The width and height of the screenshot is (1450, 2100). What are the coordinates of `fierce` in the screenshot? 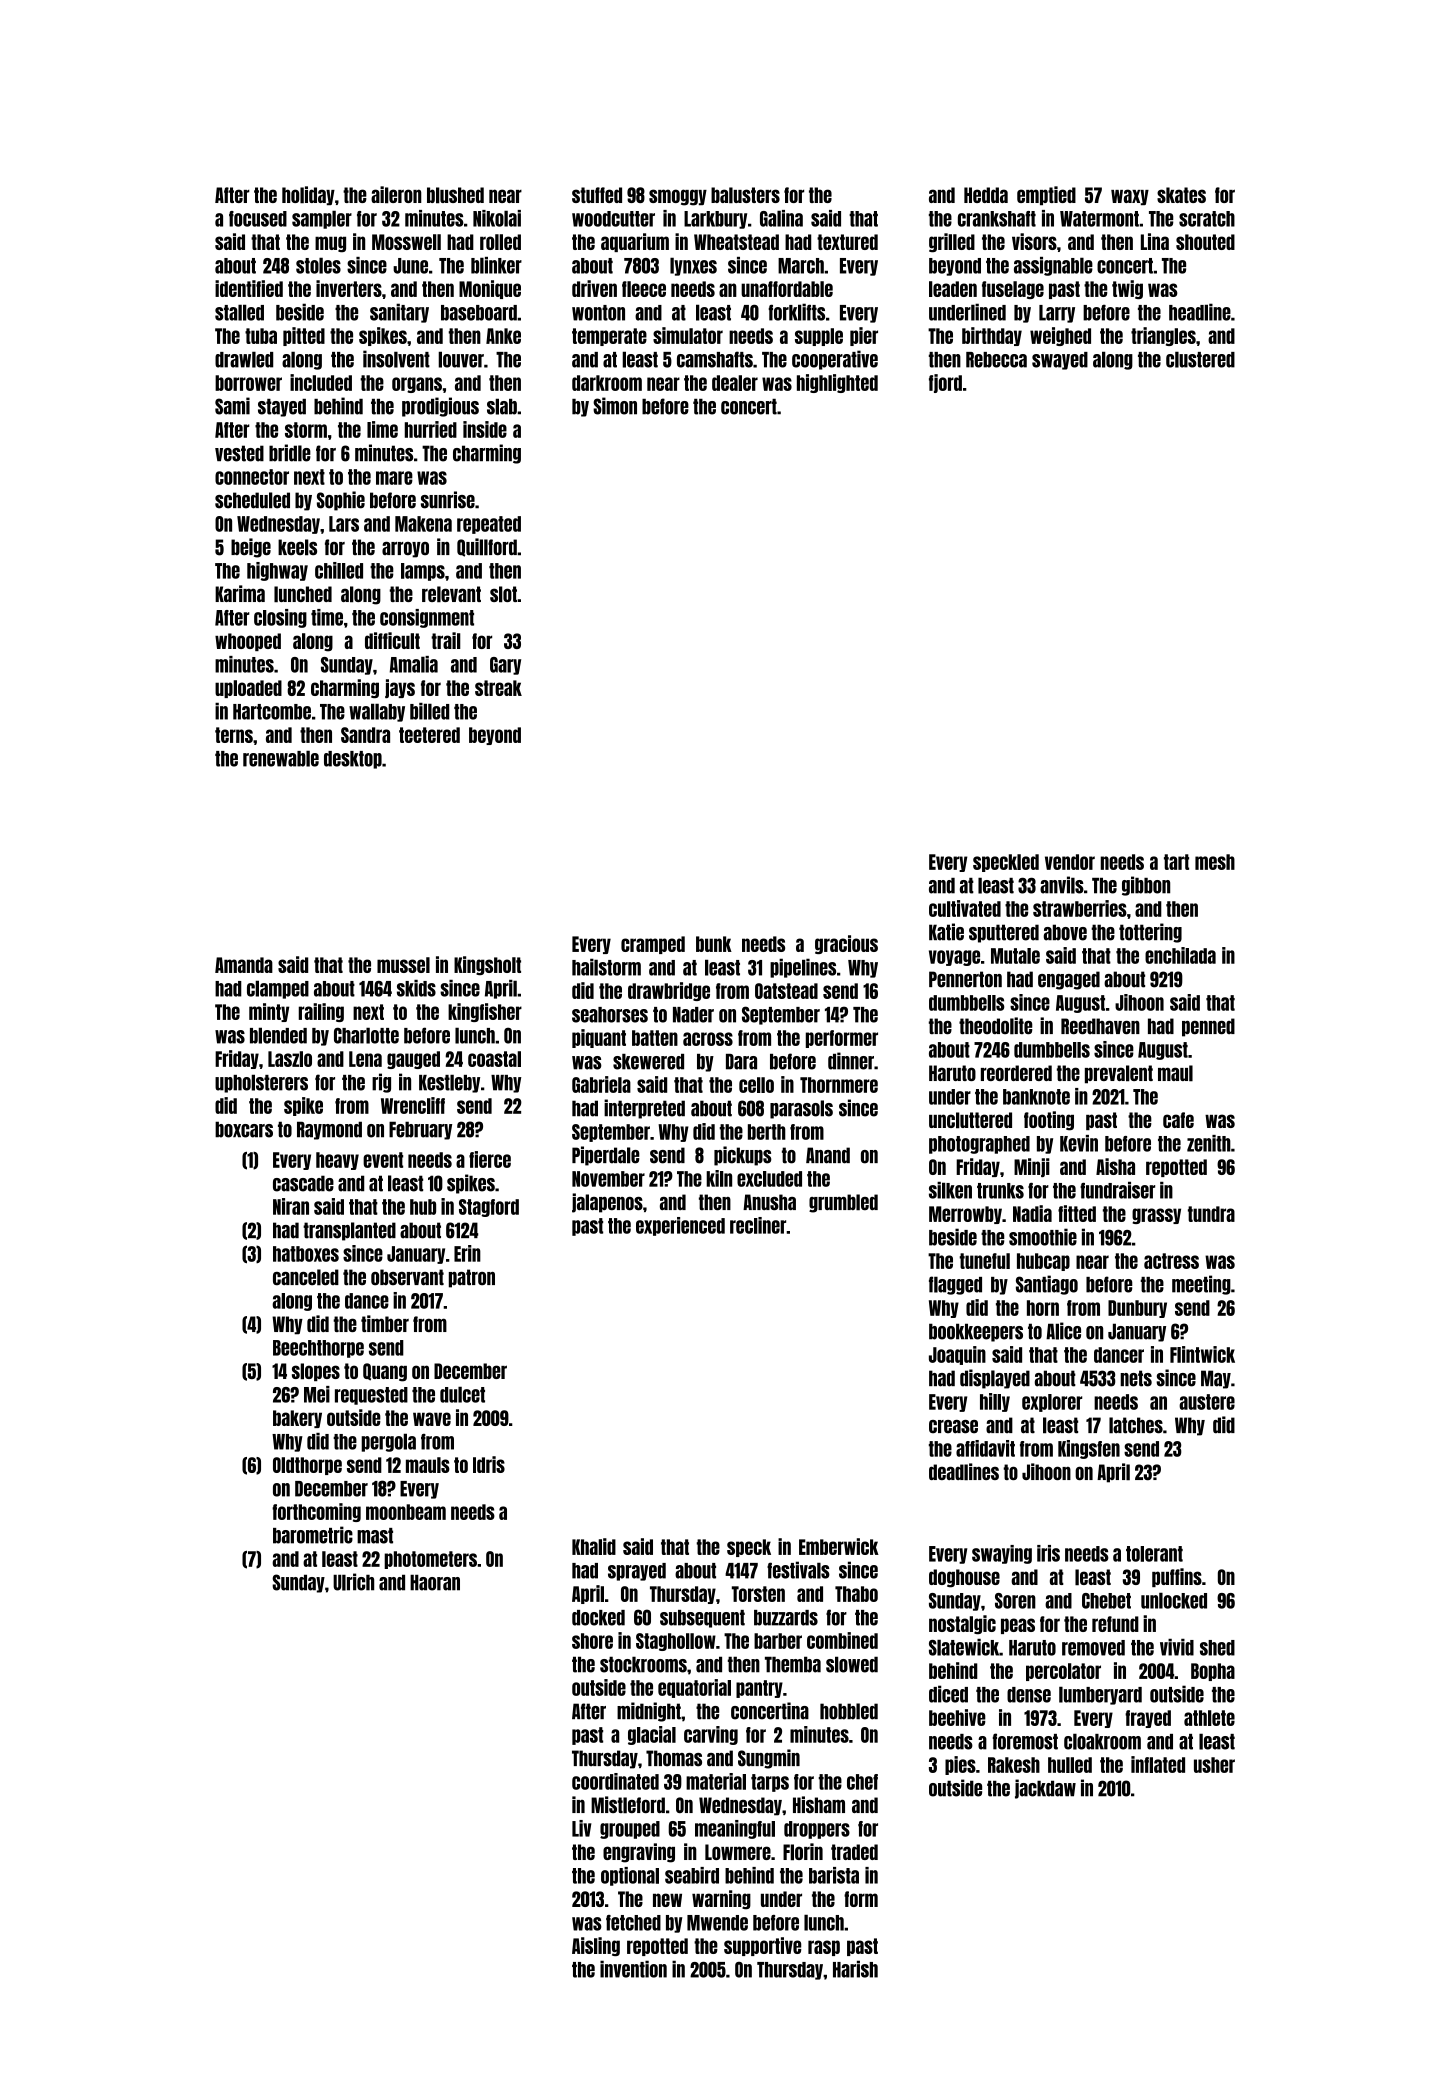 It's located at (490, 1159).
